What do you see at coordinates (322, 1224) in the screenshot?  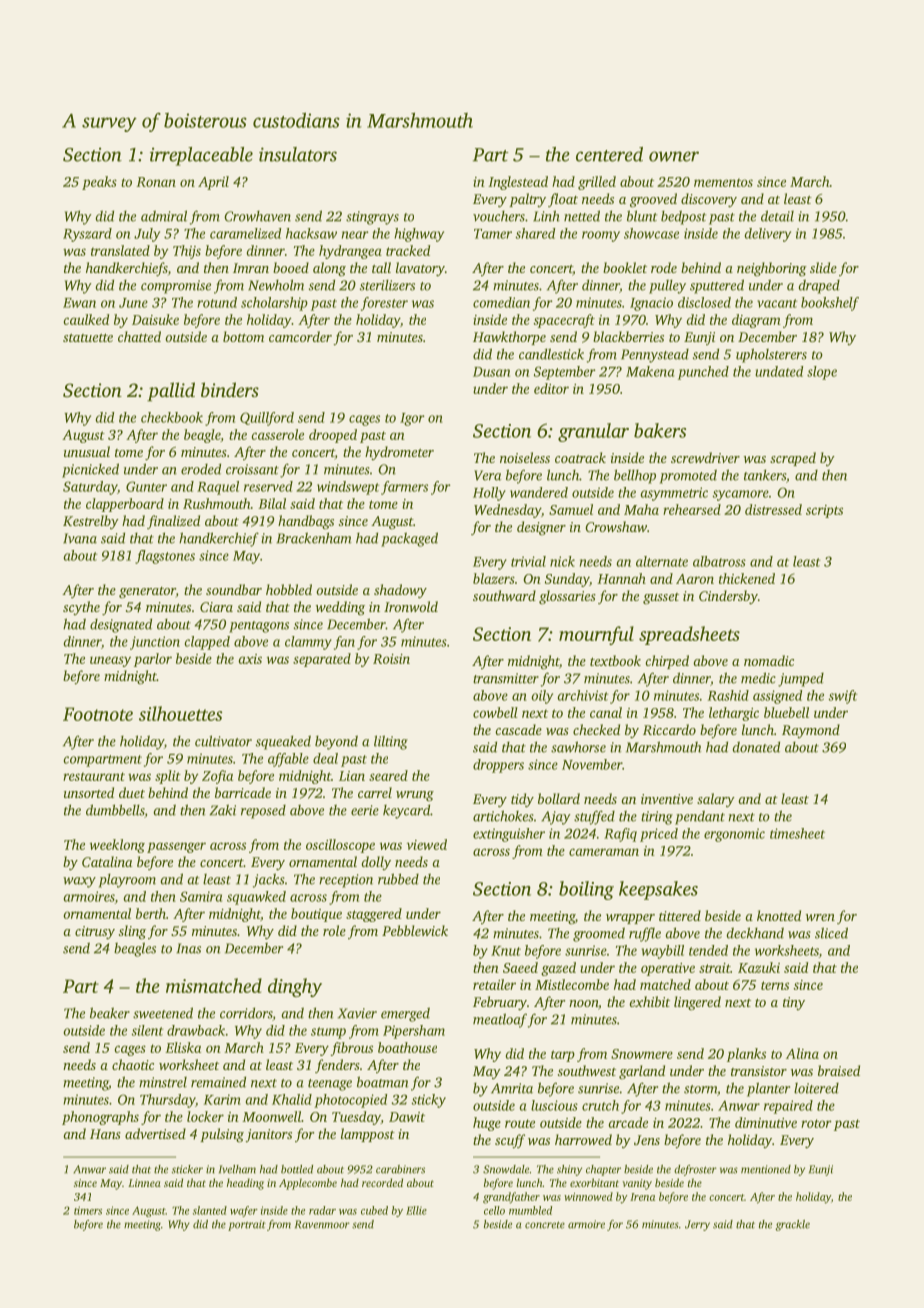 I see `Ravenmoor` at bounding box center [322, 1224].
